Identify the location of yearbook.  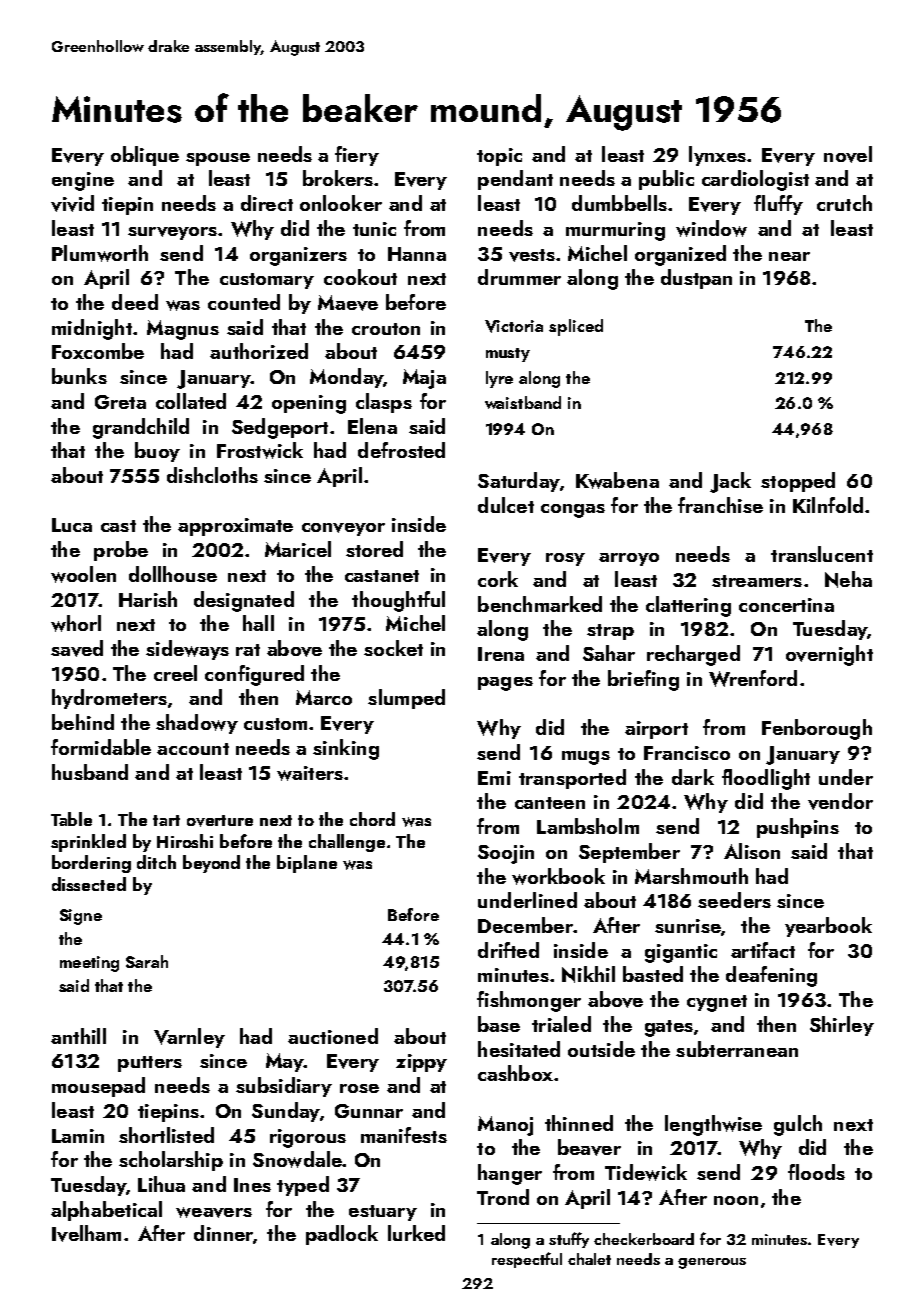
(828, 927).
